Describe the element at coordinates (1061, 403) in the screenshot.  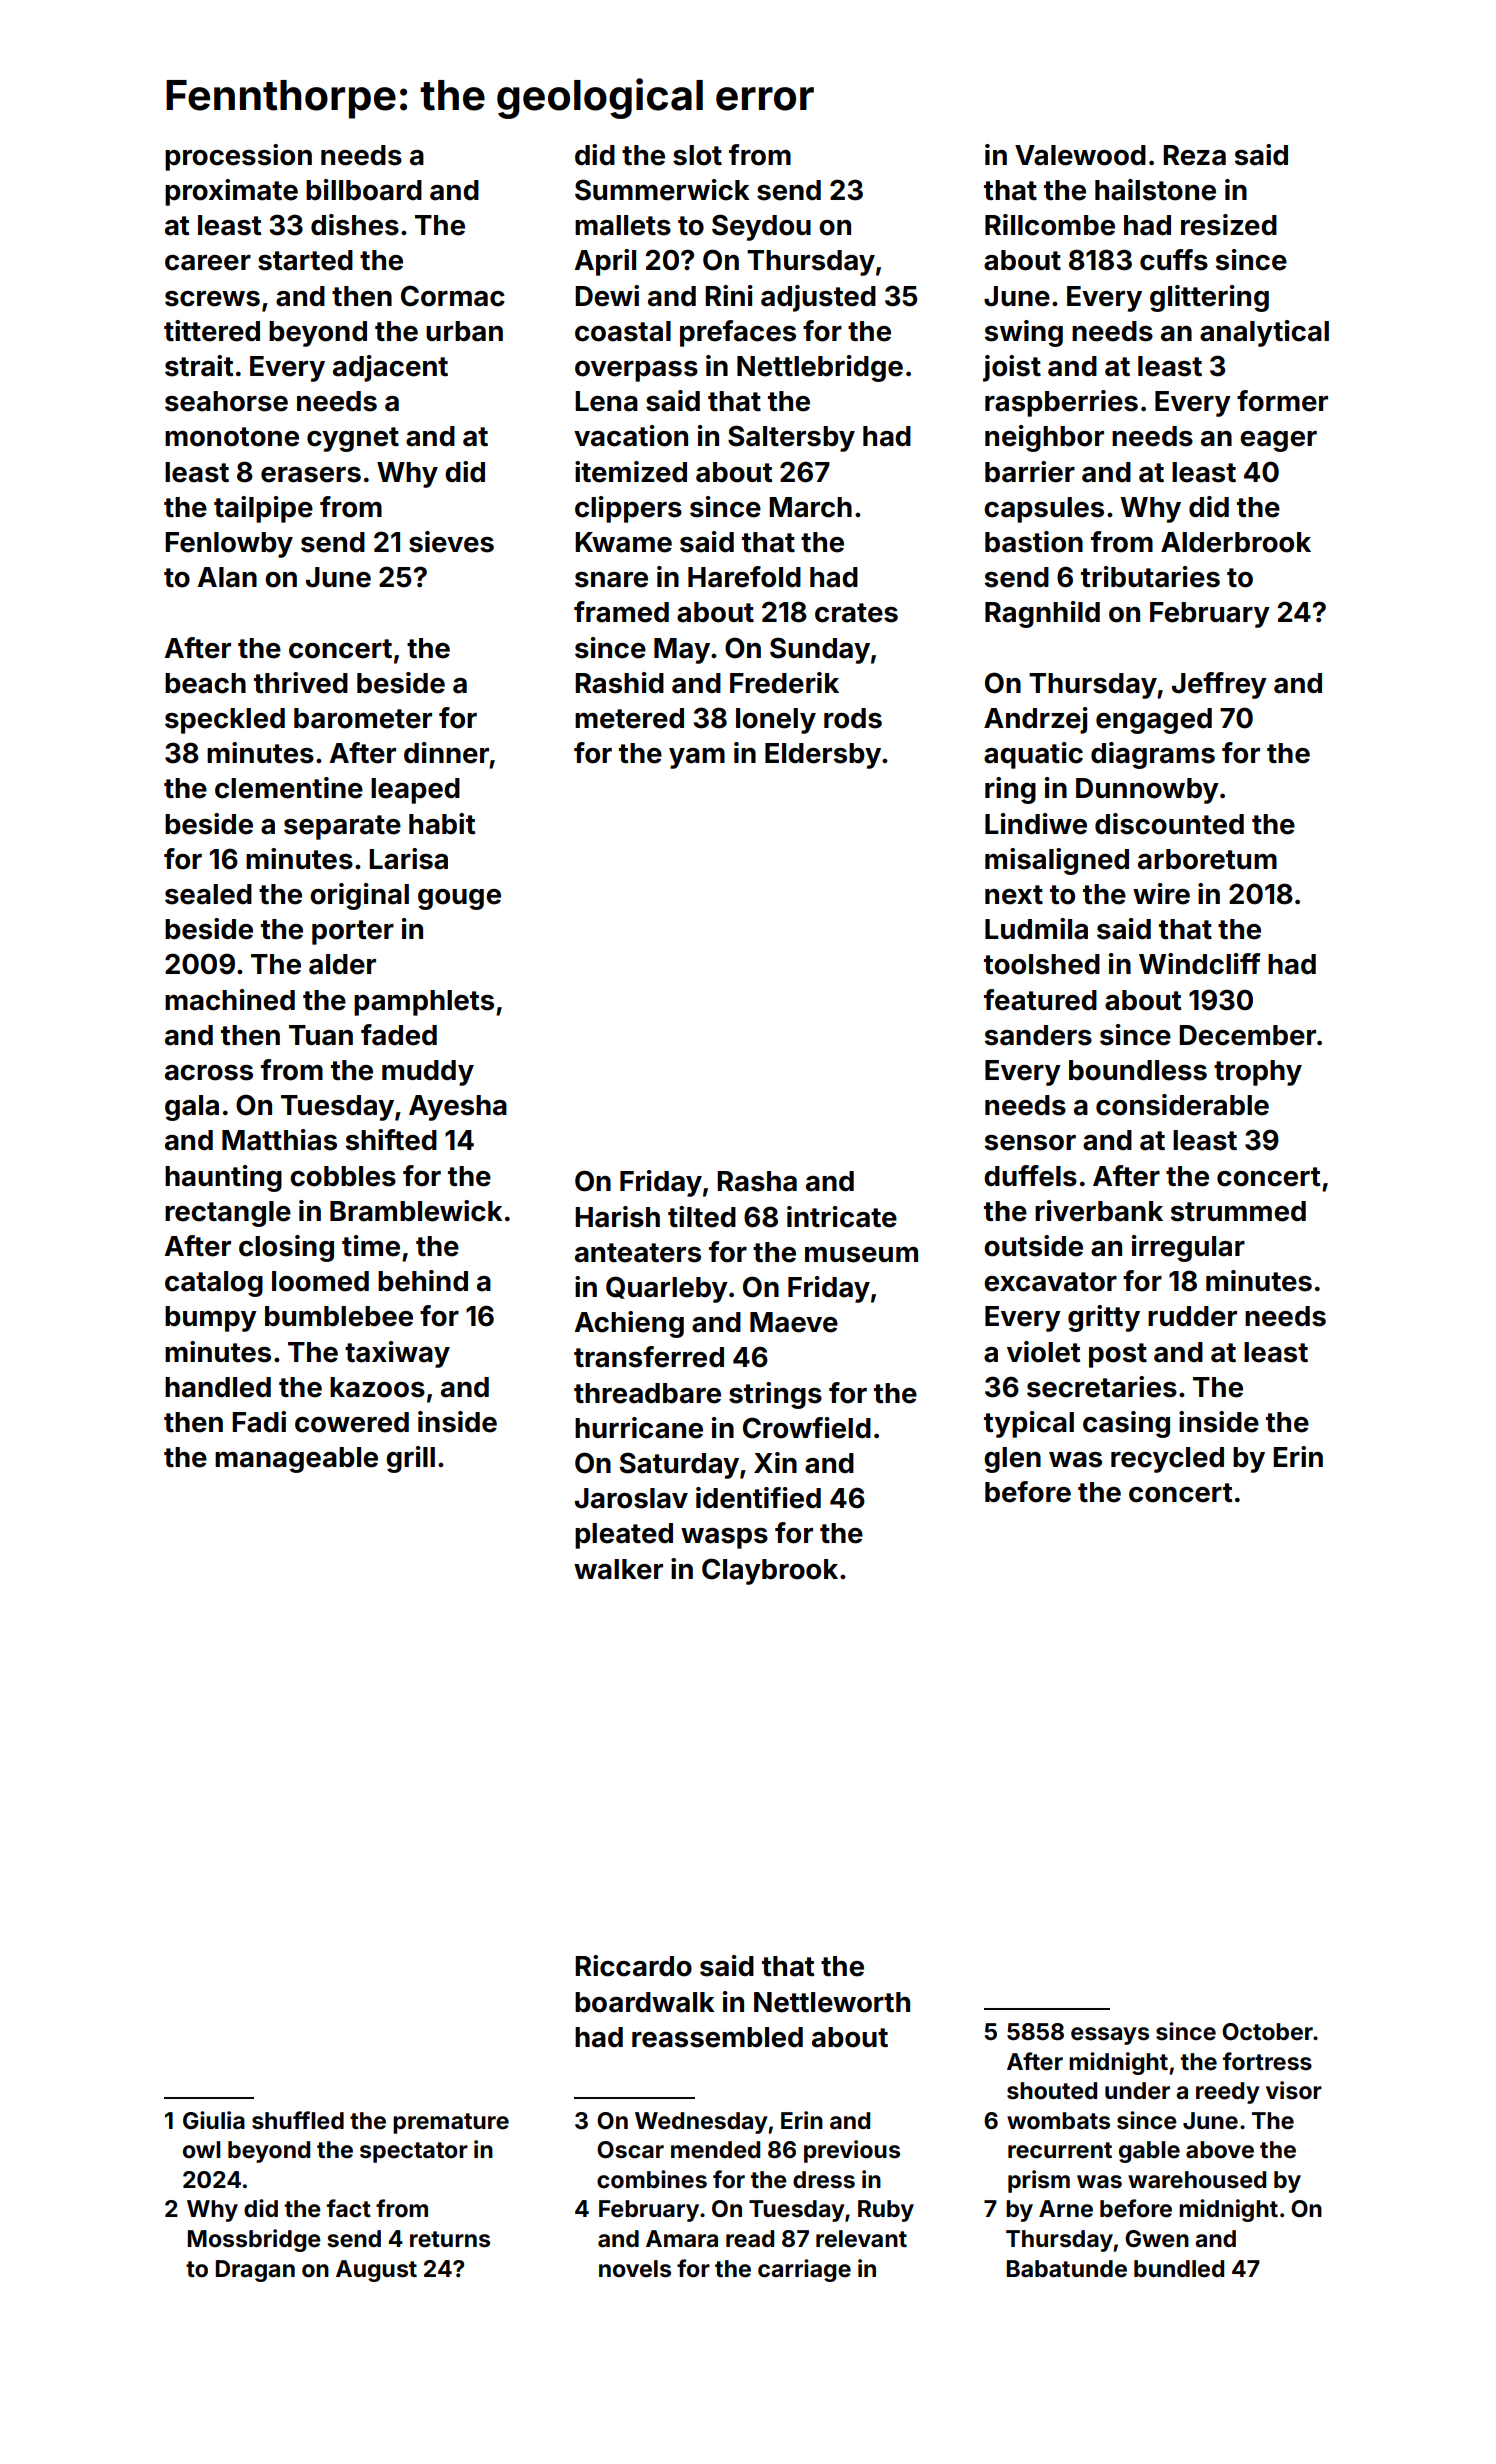
I see `raspberries` at that location.
